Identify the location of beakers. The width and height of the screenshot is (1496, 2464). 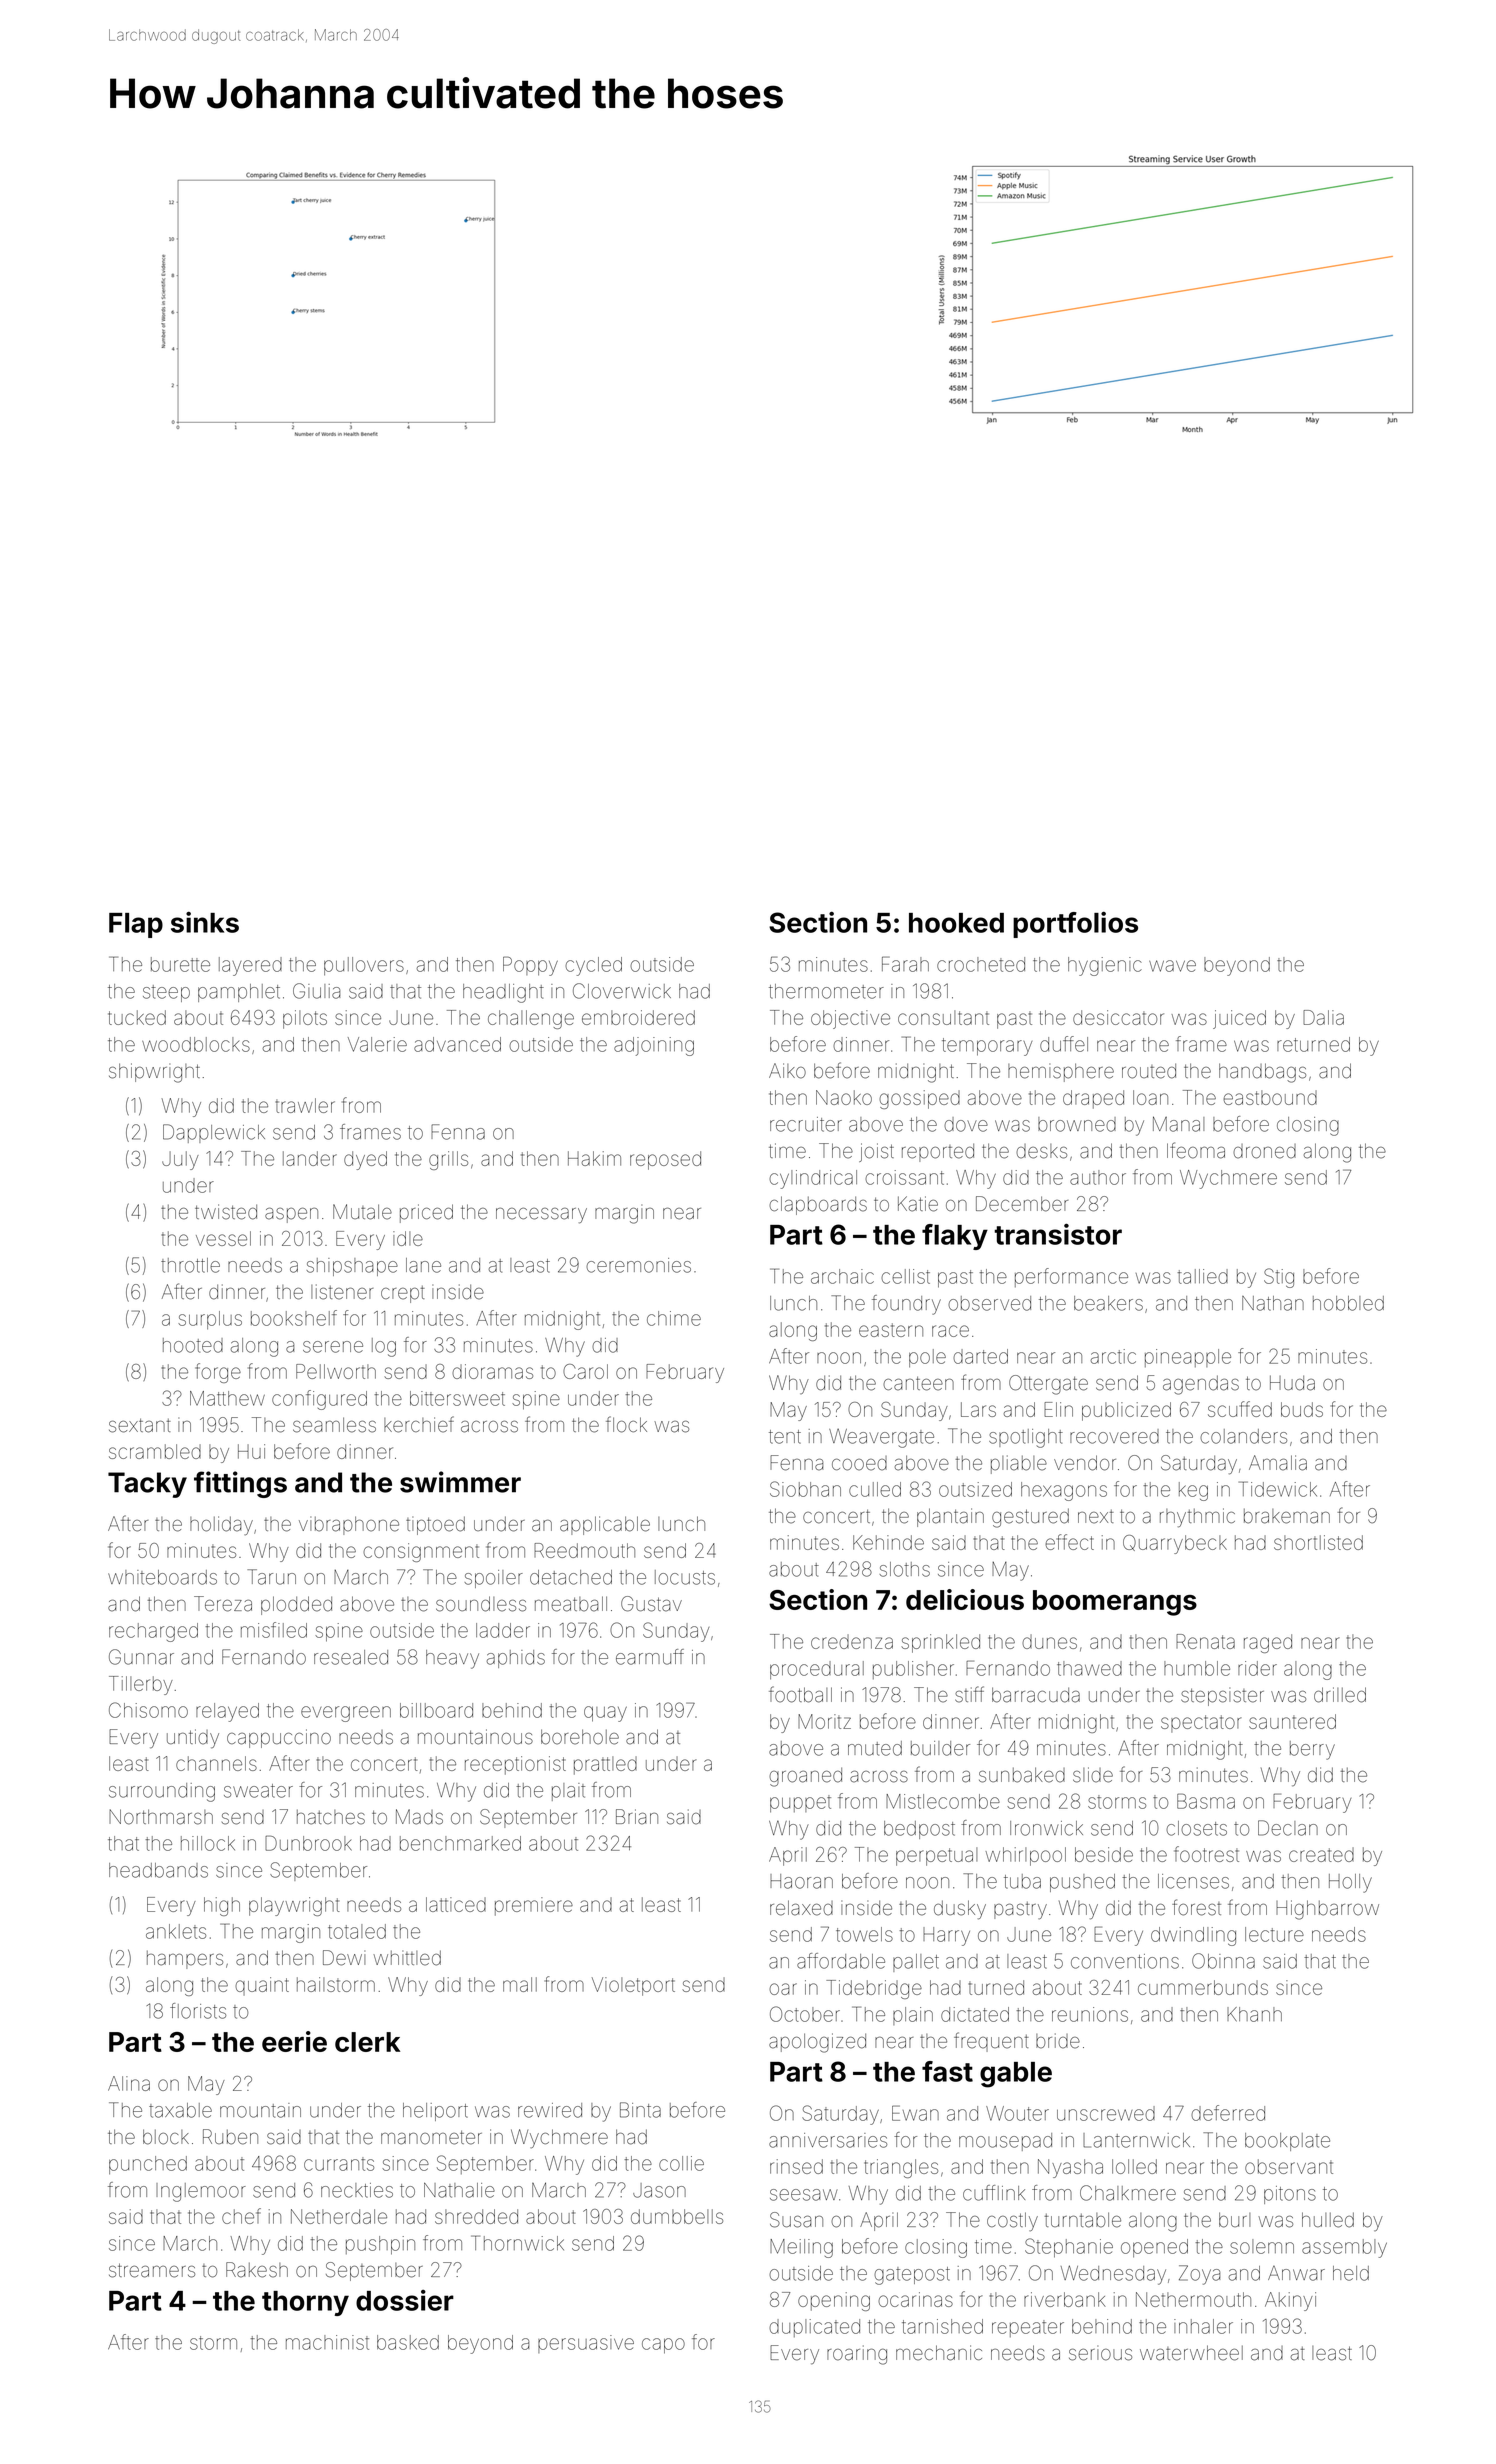
(1108, 1303).
